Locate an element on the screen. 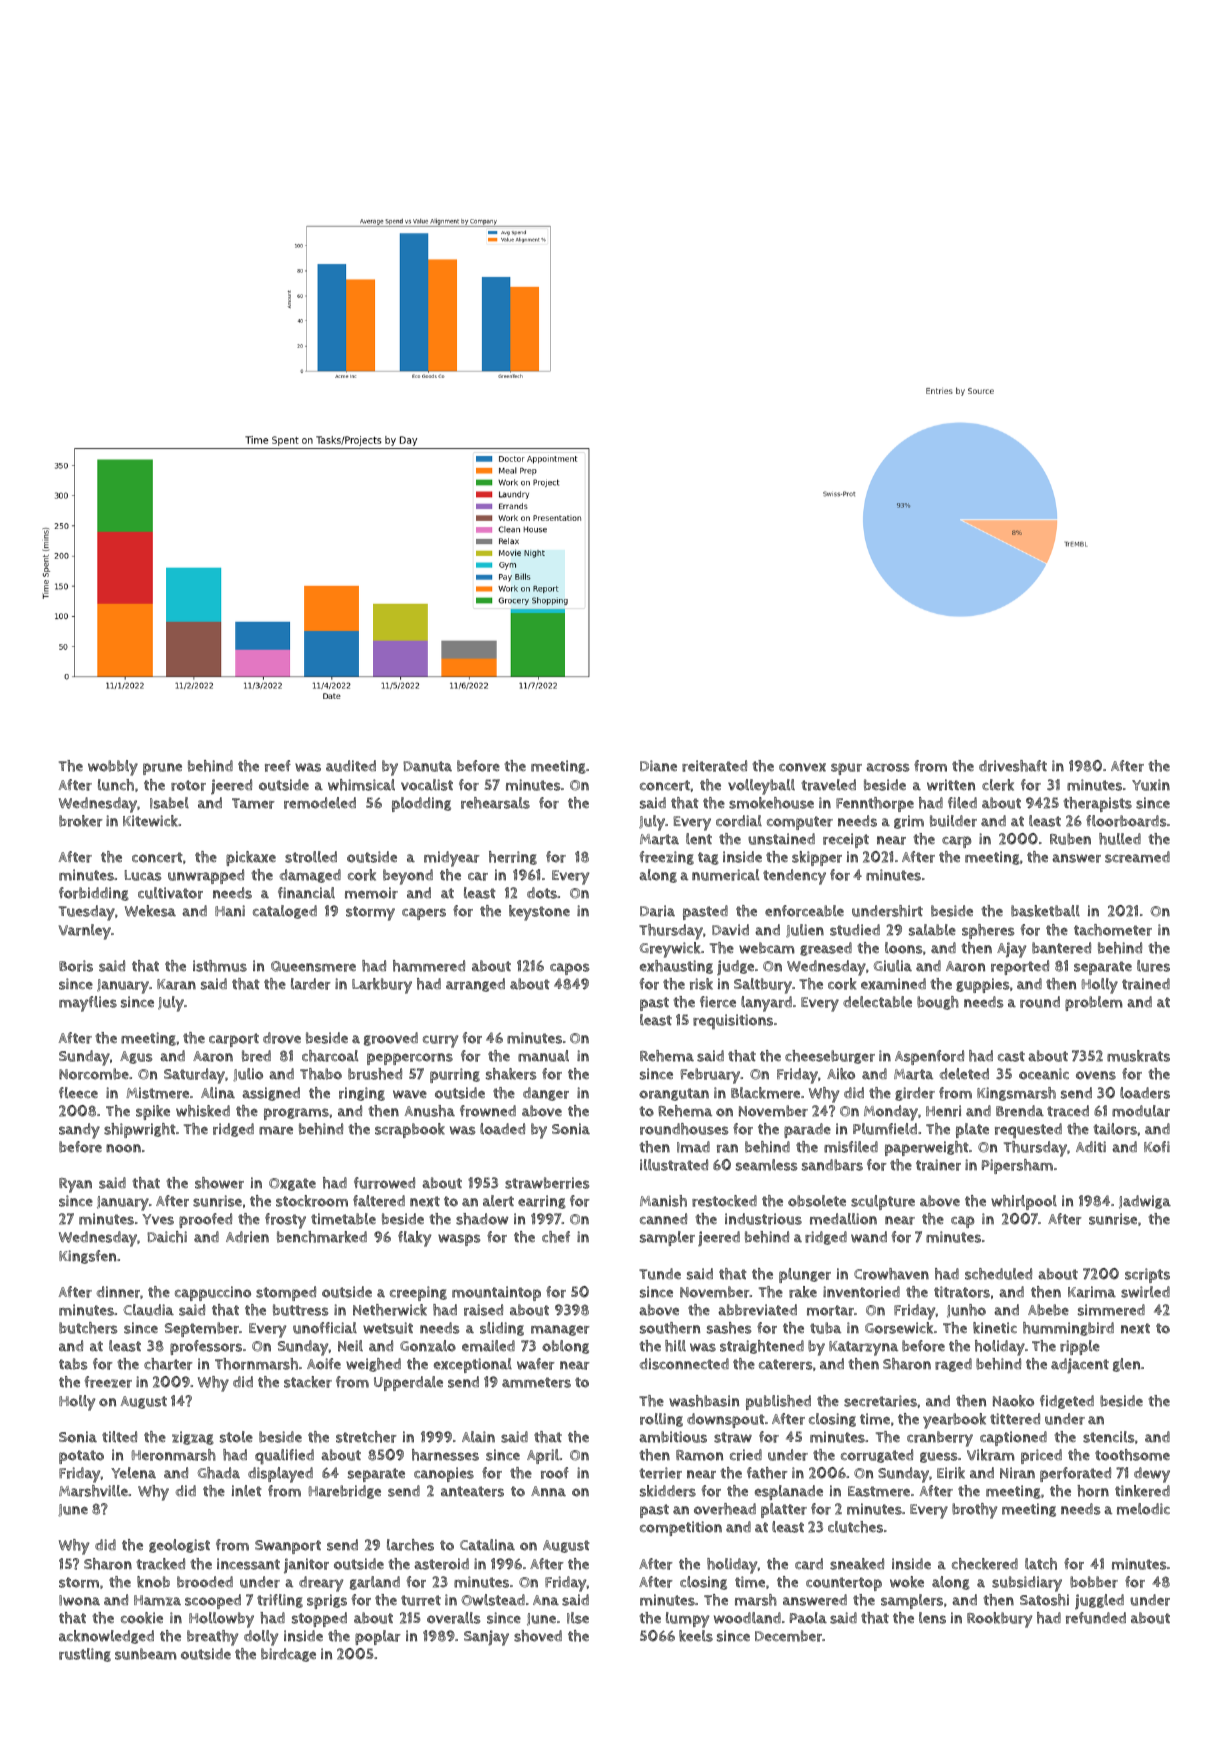 The width and height of the screenshot is (1229, 1738). earring is located at coordinates (542, 1202).
